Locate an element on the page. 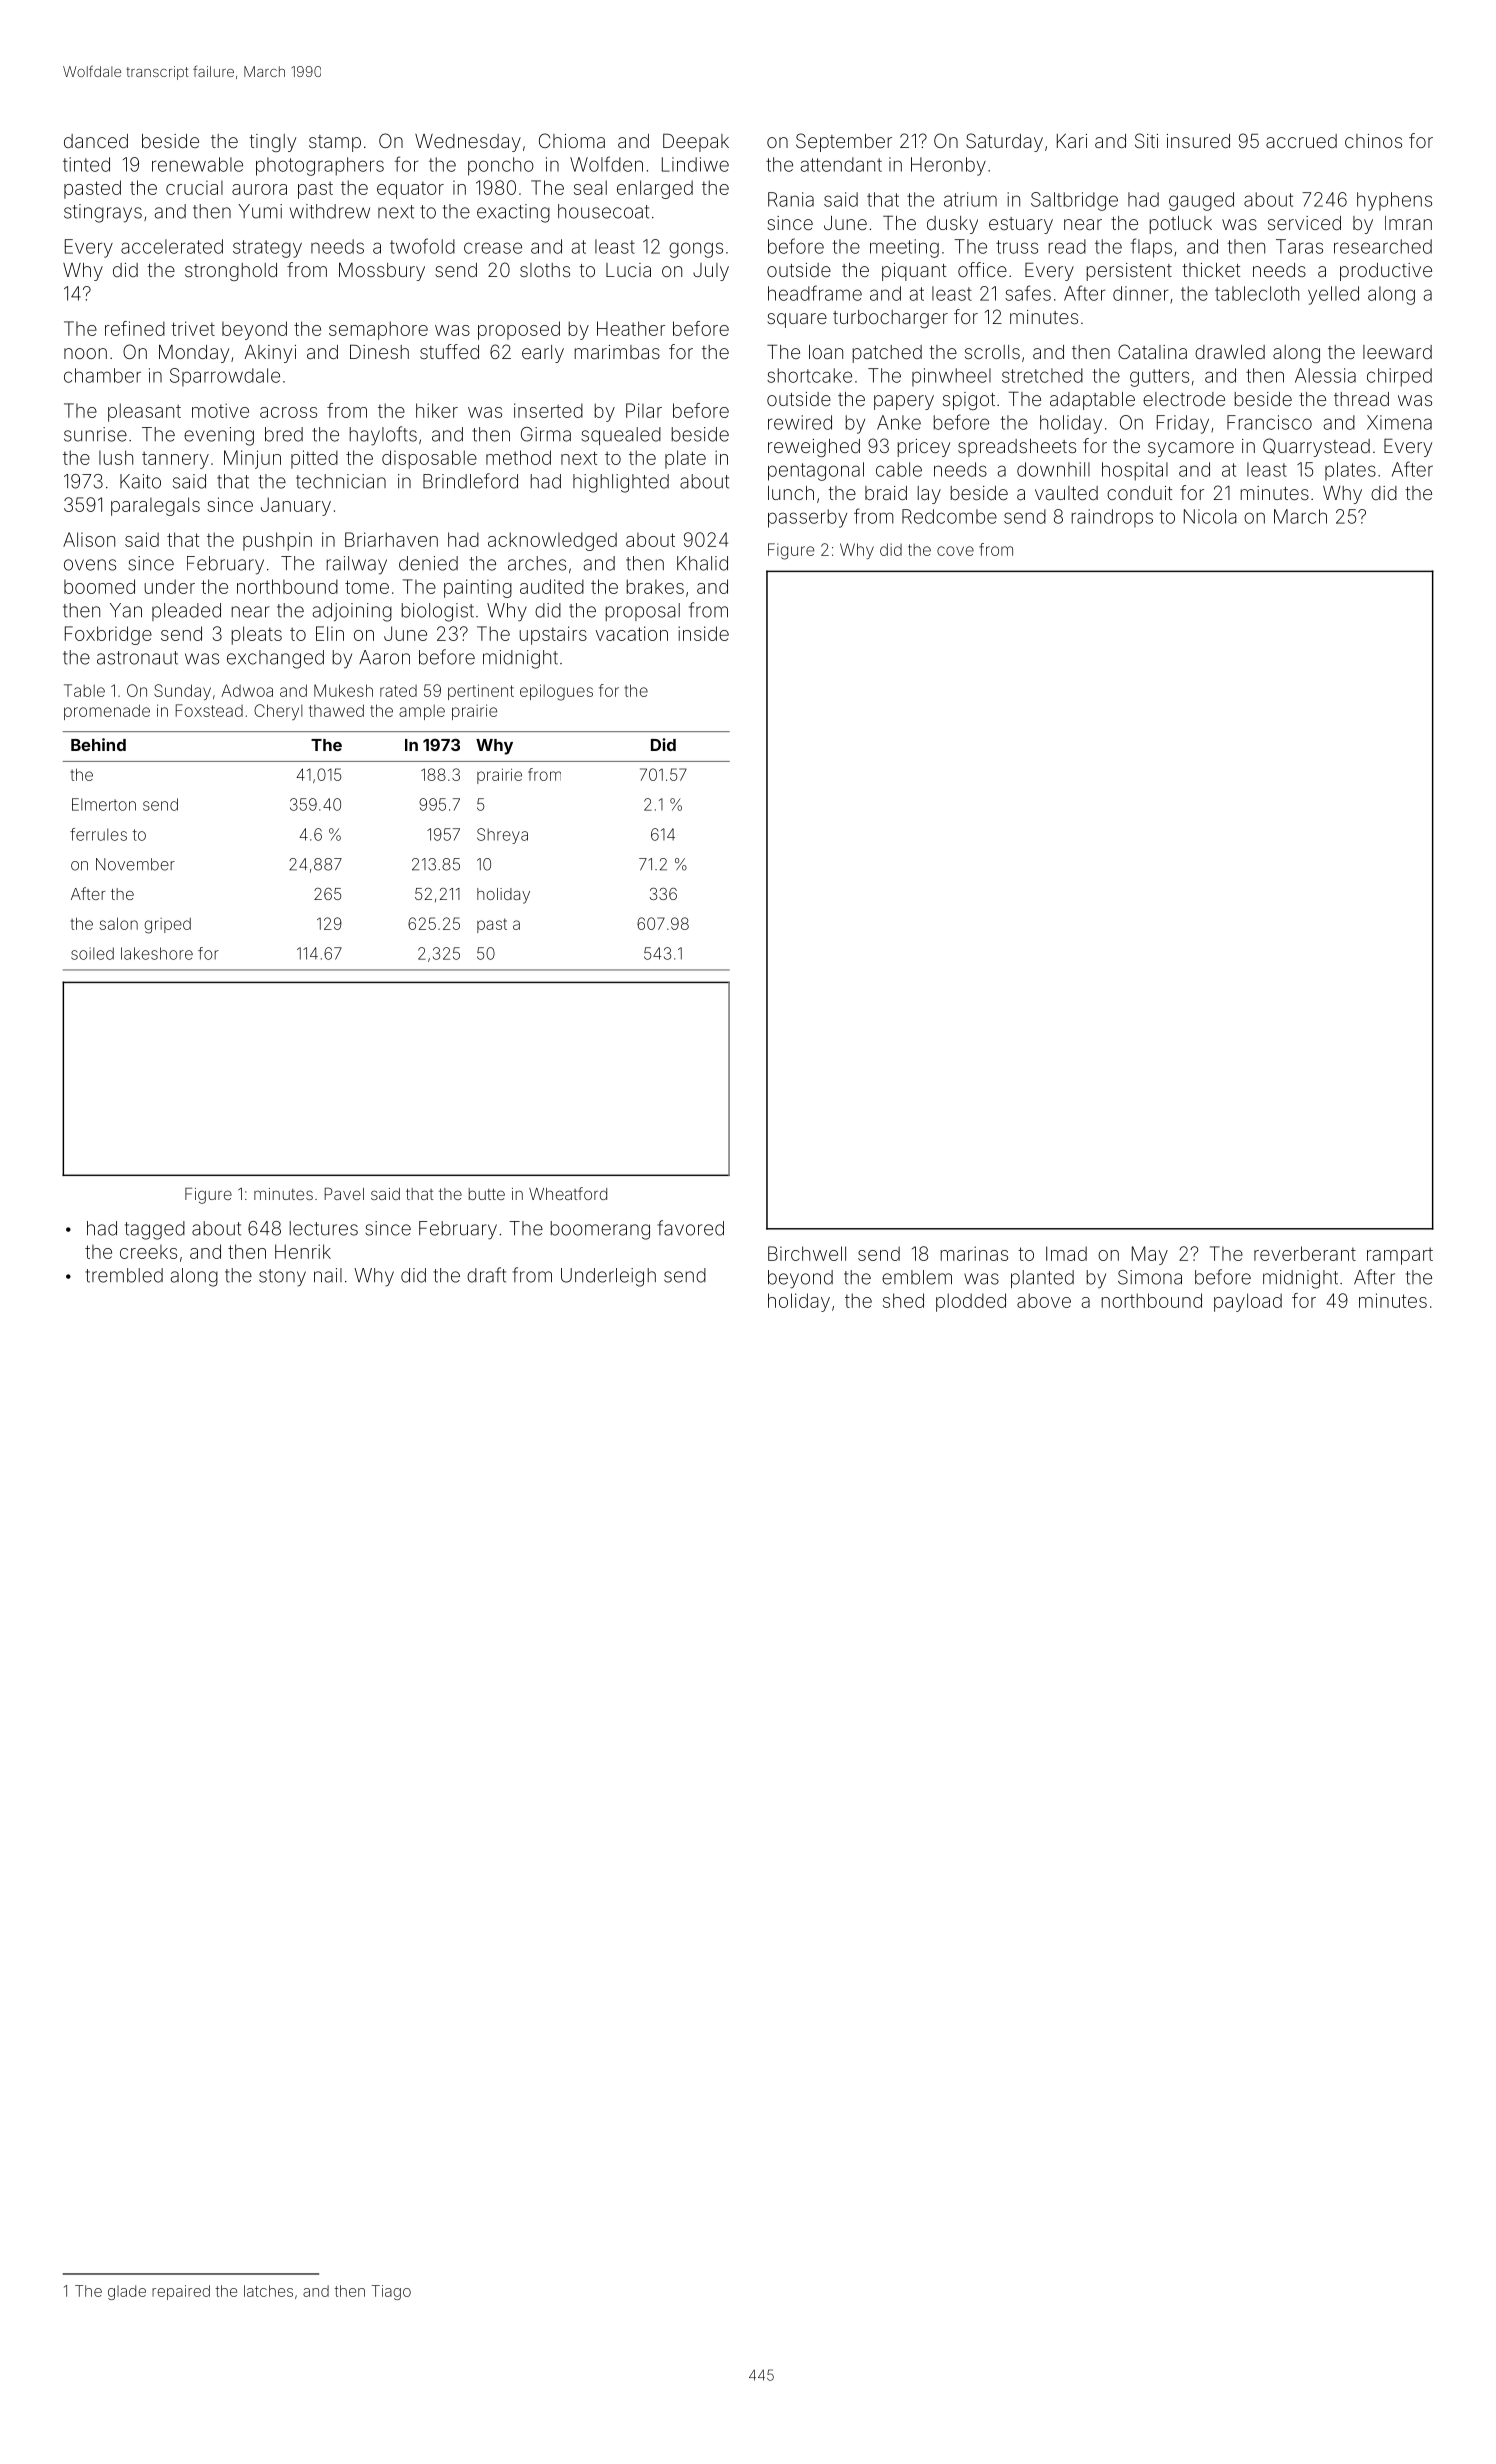 The image size is (1496, 2464). rampart is located at coordinates (1400, 1256).
